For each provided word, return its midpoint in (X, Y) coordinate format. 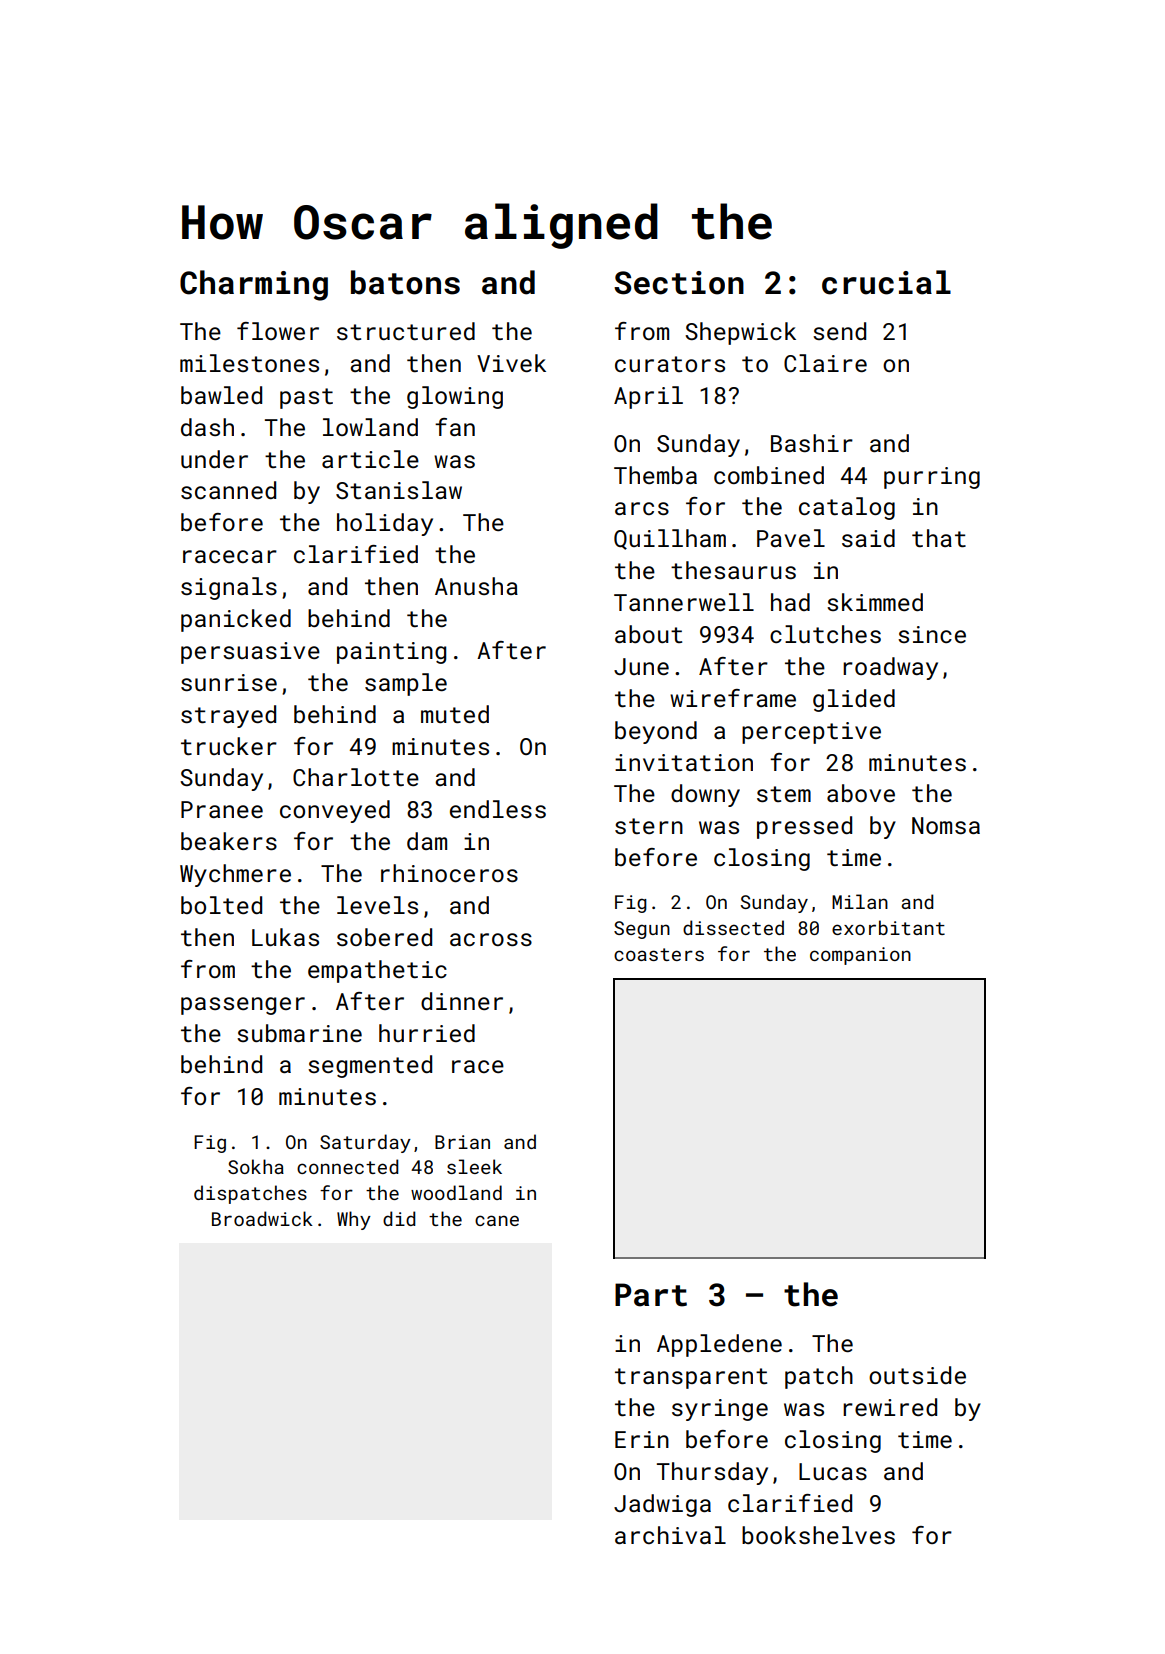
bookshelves (818, 1535)
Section (679, 283)
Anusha (476, 586)
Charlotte (356, 777)
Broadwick (262, 1218)
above (861, 793)
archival (670, 1535)
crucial (886, 282)
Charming (254, 285)
